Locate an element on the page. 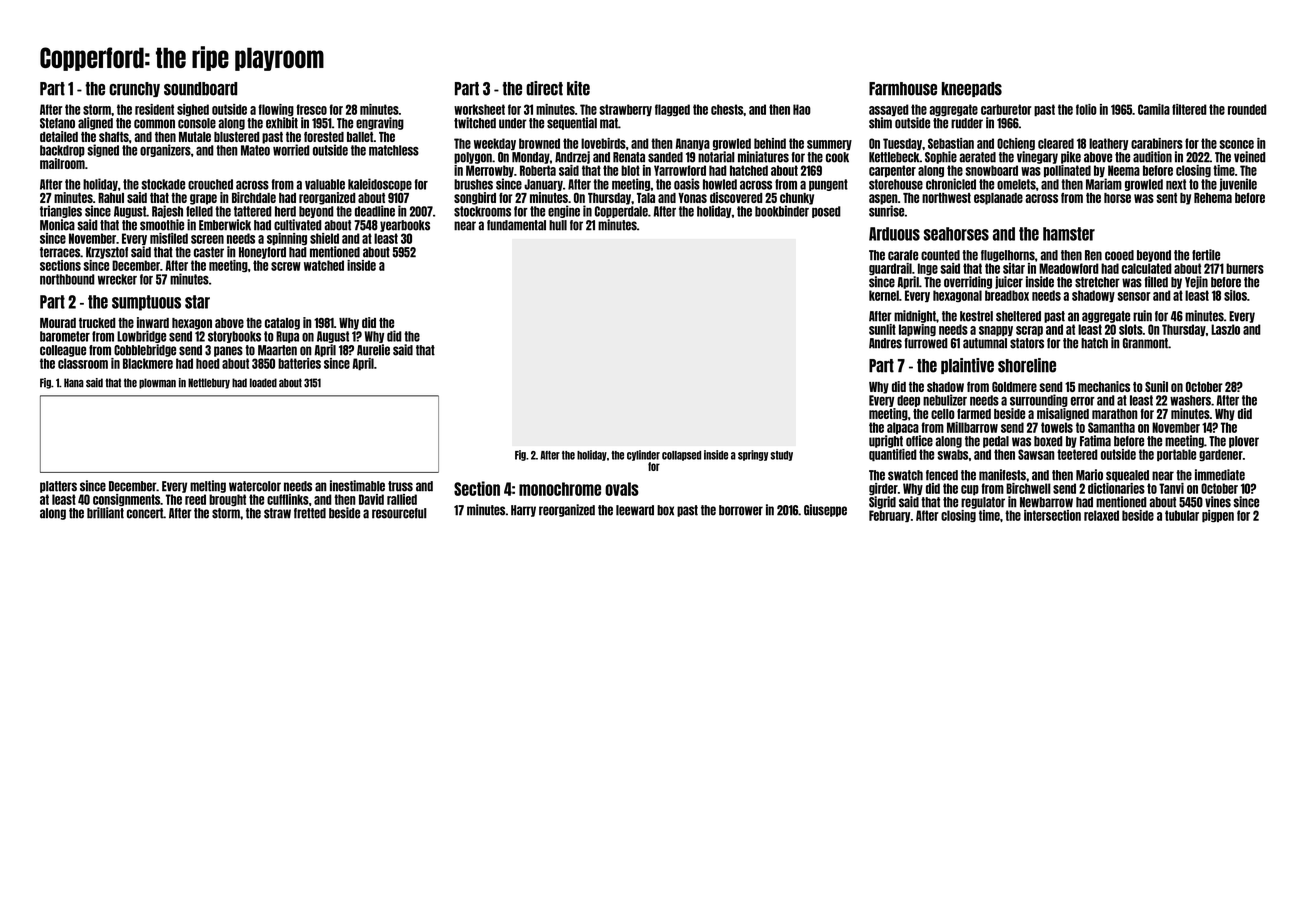 This page has width=1308, height=924. kneepads is located at coordinates (972, 89).
